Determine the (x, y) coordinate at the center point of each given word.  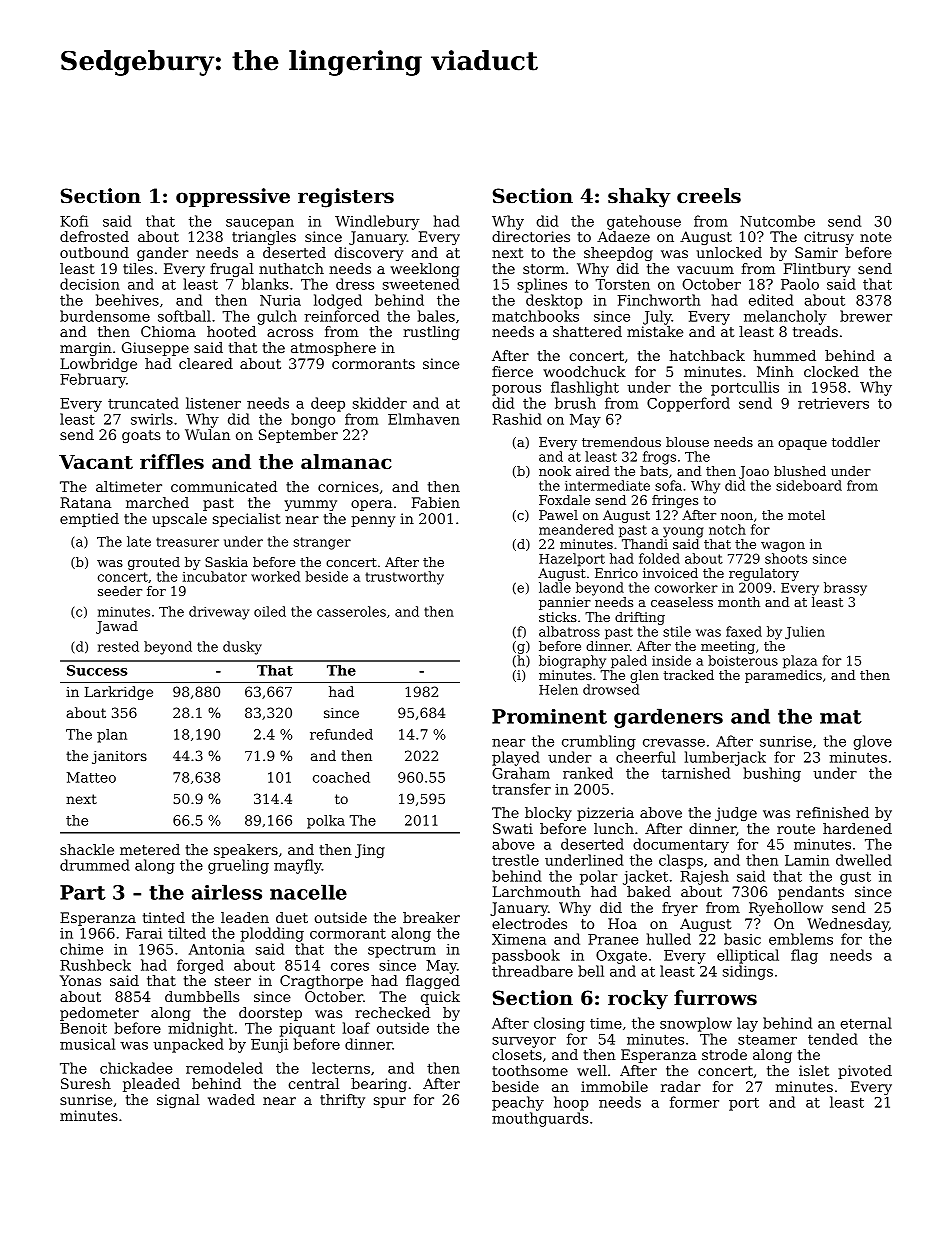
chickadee (136, 1068)
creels (709, 196)
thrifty (342, 1101)
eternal (866, 1023)
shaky (639, 198)
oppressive (233, 197)
